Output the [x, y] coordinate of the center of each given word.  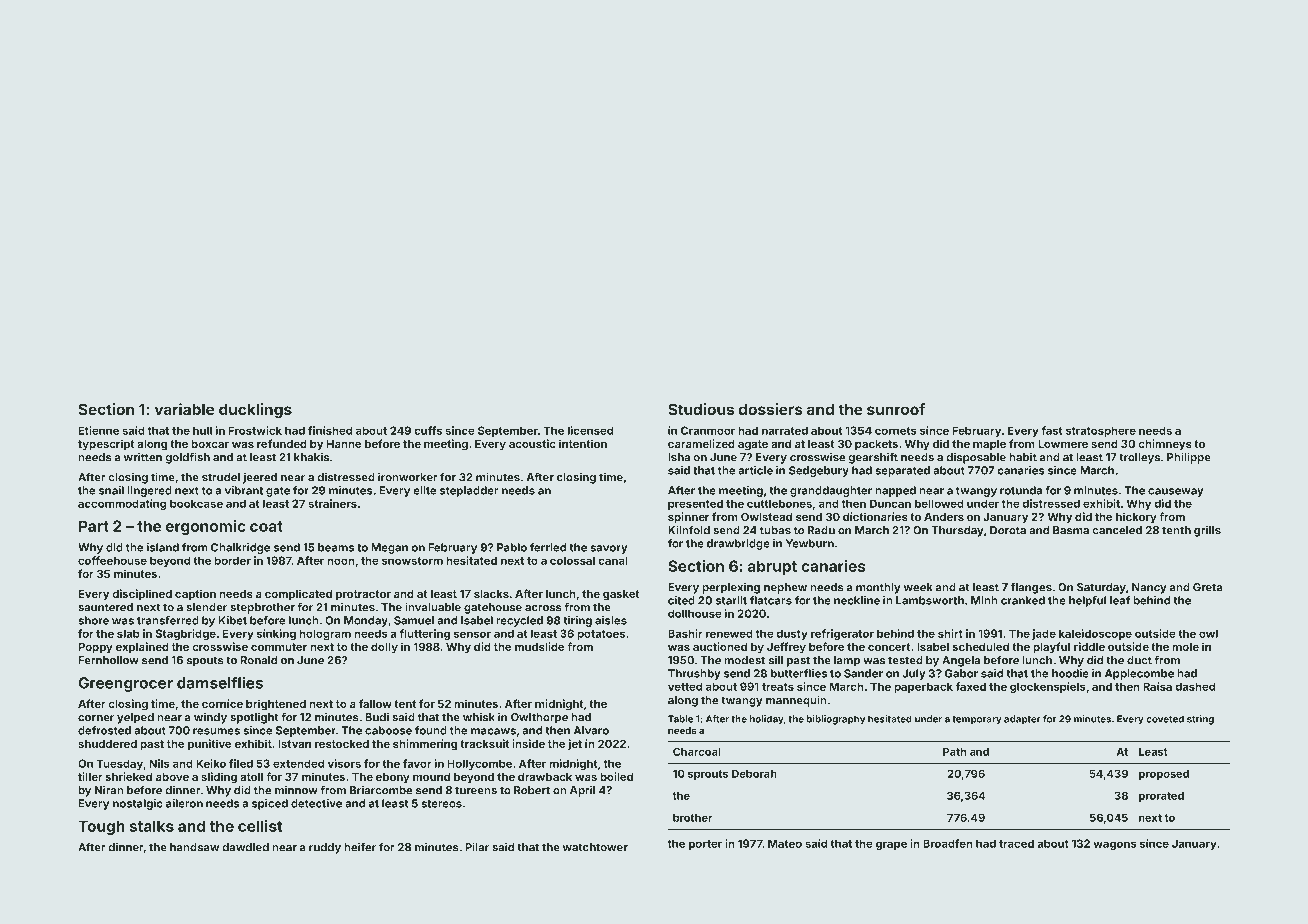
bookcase [196, 503]
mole [1185, 647]
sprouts [708, 775]
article [755, 470]
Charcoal [697, 751]
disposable [976, 458]
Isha [679, 457]
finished [330, 430]
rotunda [1021, 490]
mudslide [540, 646]
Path [954, 751]
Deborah [754, 773]
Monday [366, 621]
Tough [101, 827]
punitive [210, 745]
